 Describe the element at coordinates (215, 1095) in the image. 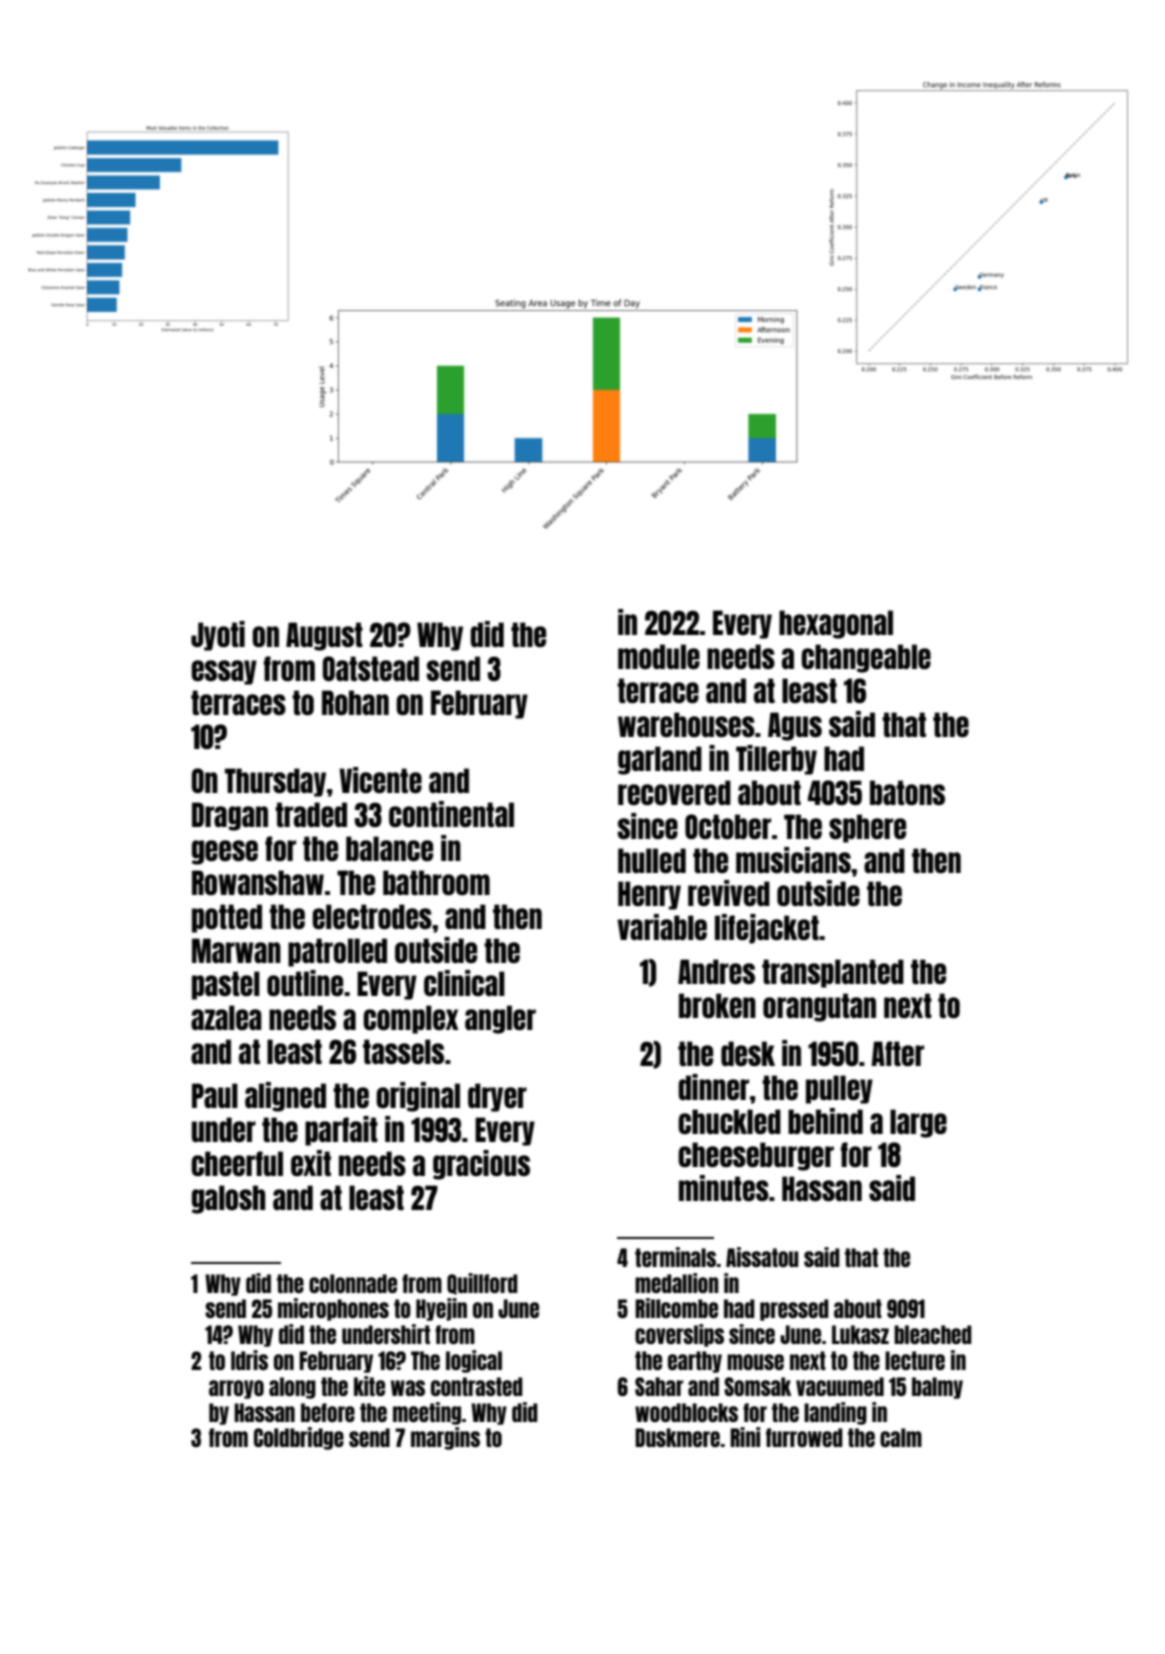

I see `Paul` at that location.
